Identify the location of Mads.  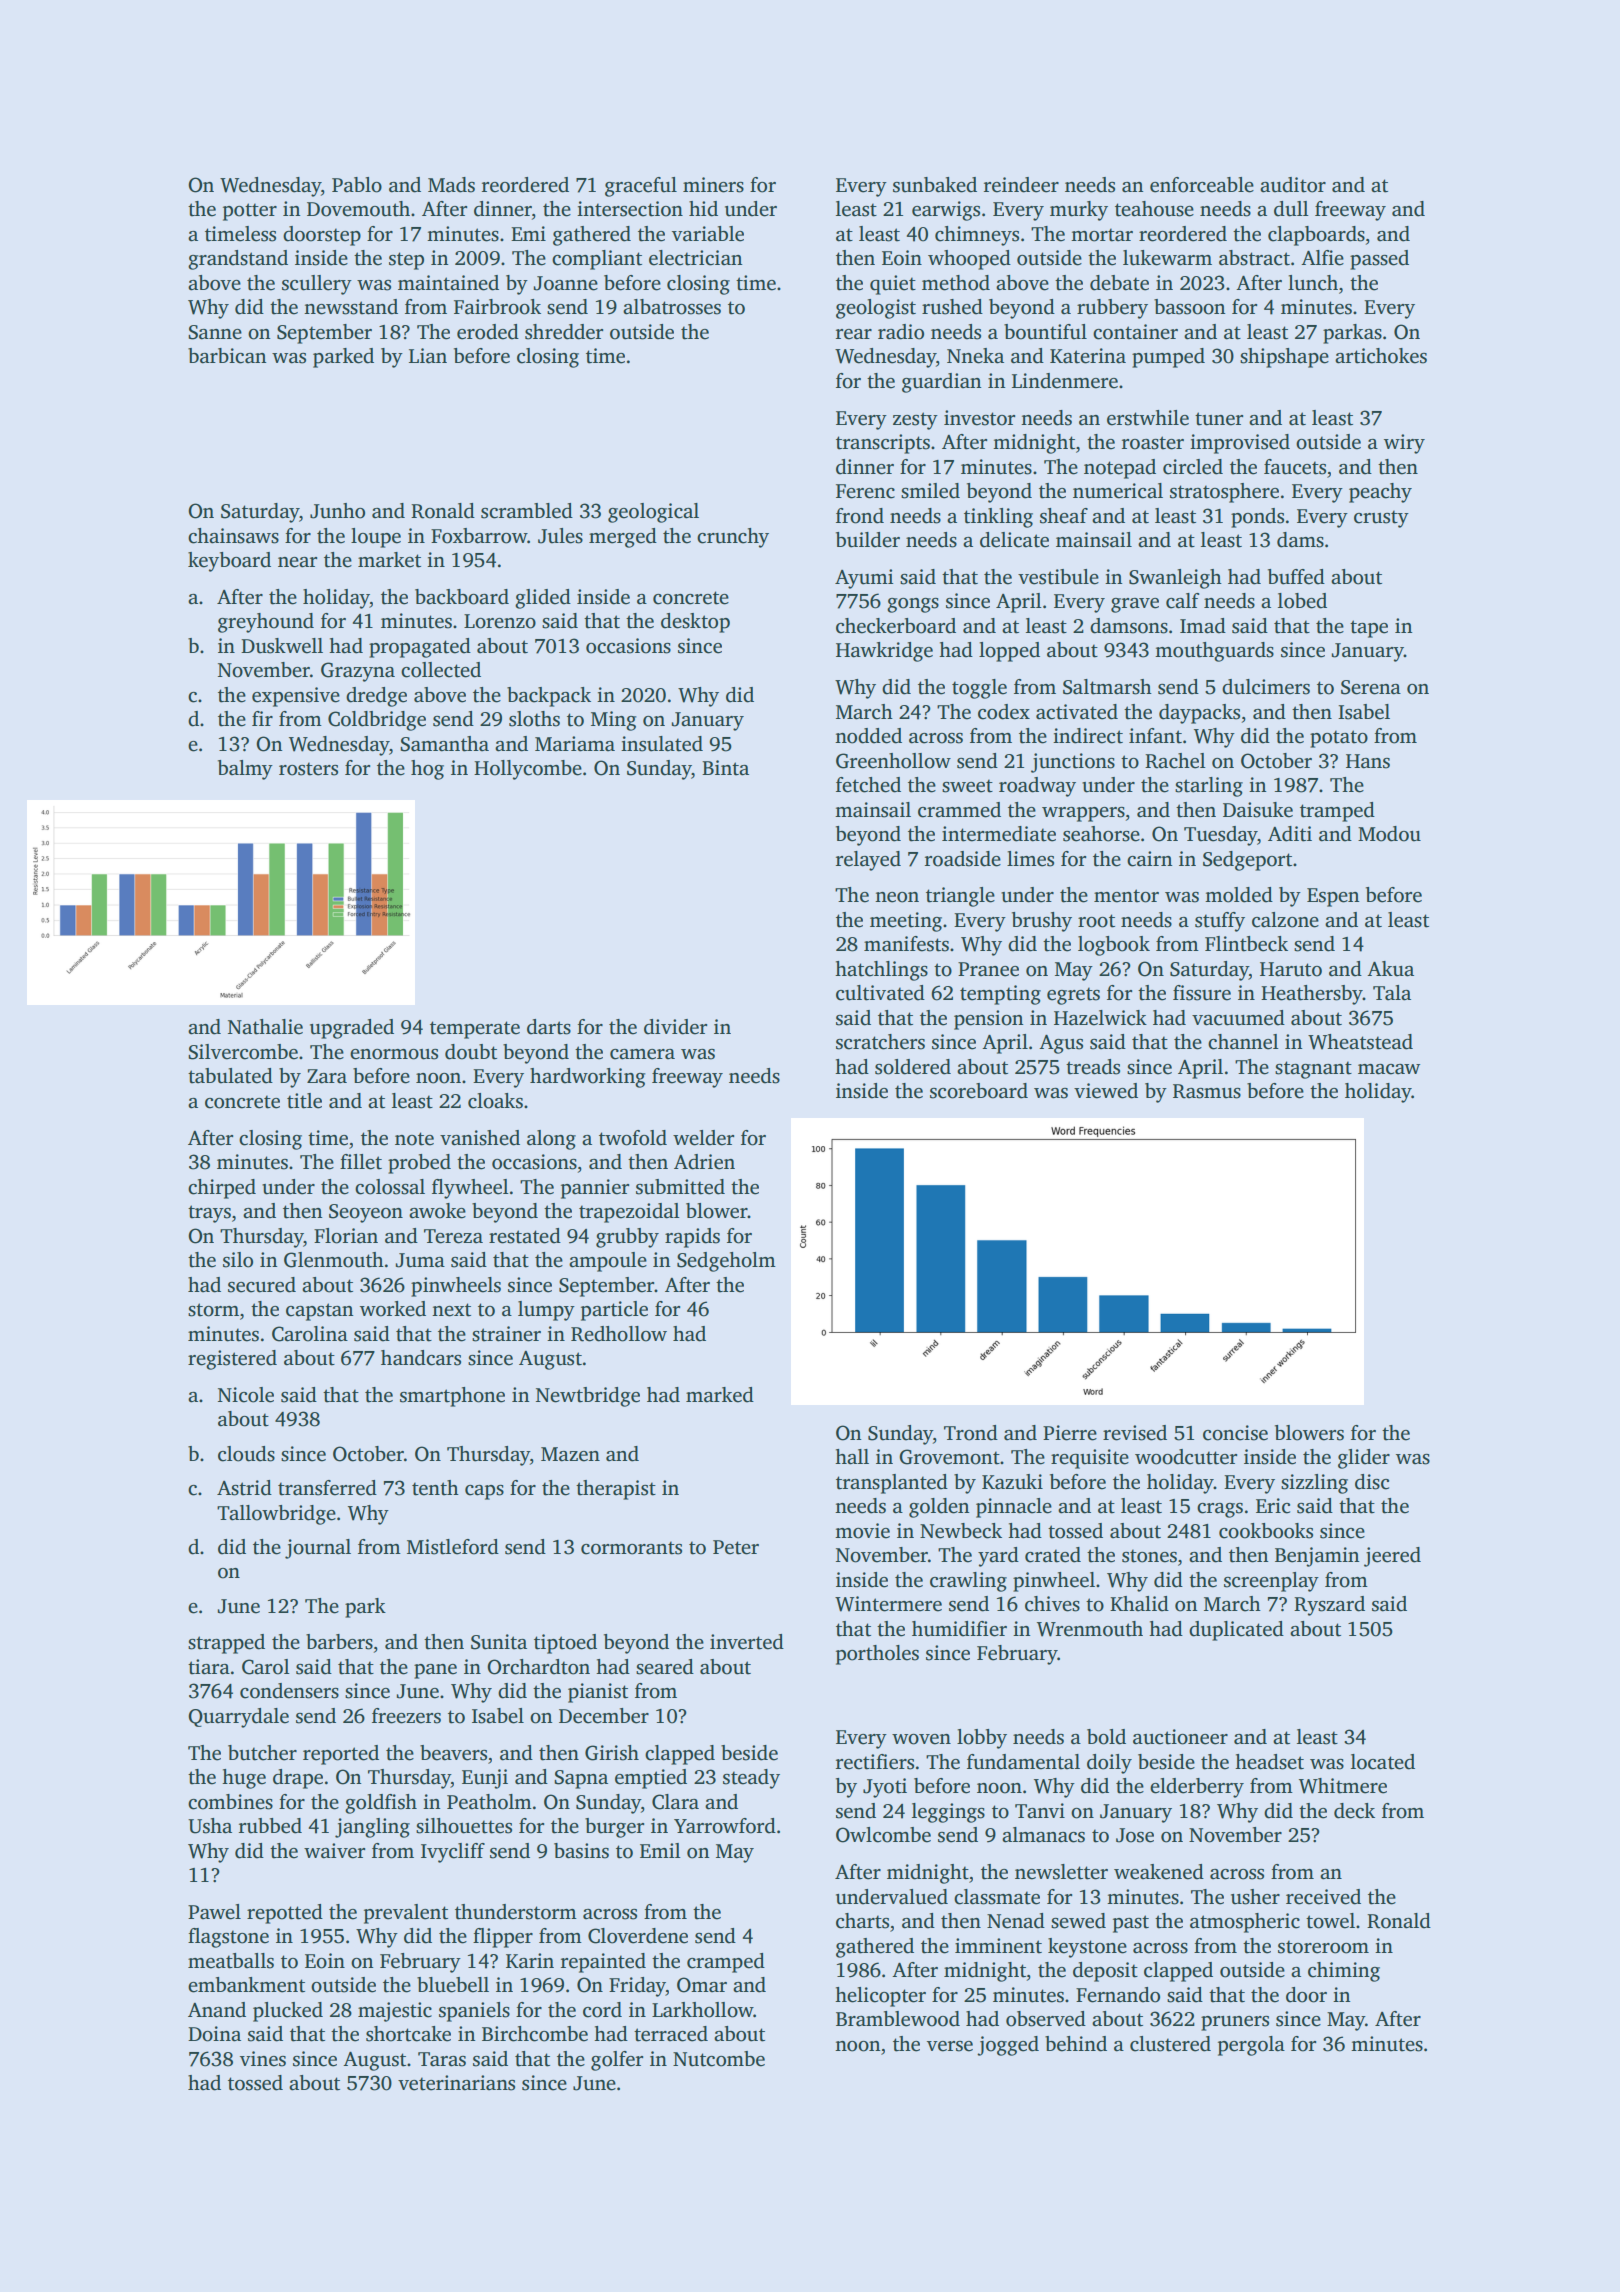
(451, 185).
